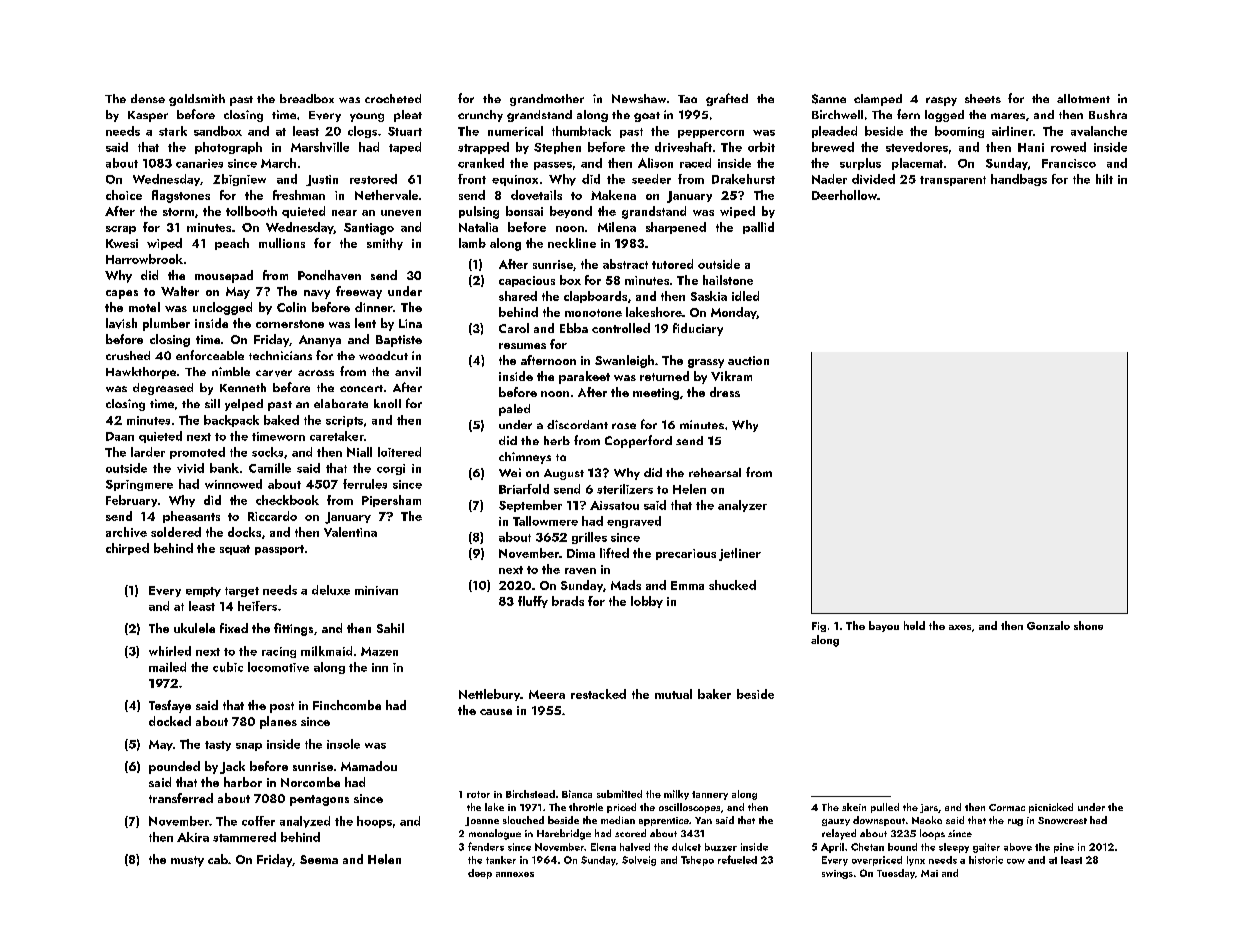  What do you see at coordinates (530, 506) in the page?
I see `September` at bounding box center [530, 506].
